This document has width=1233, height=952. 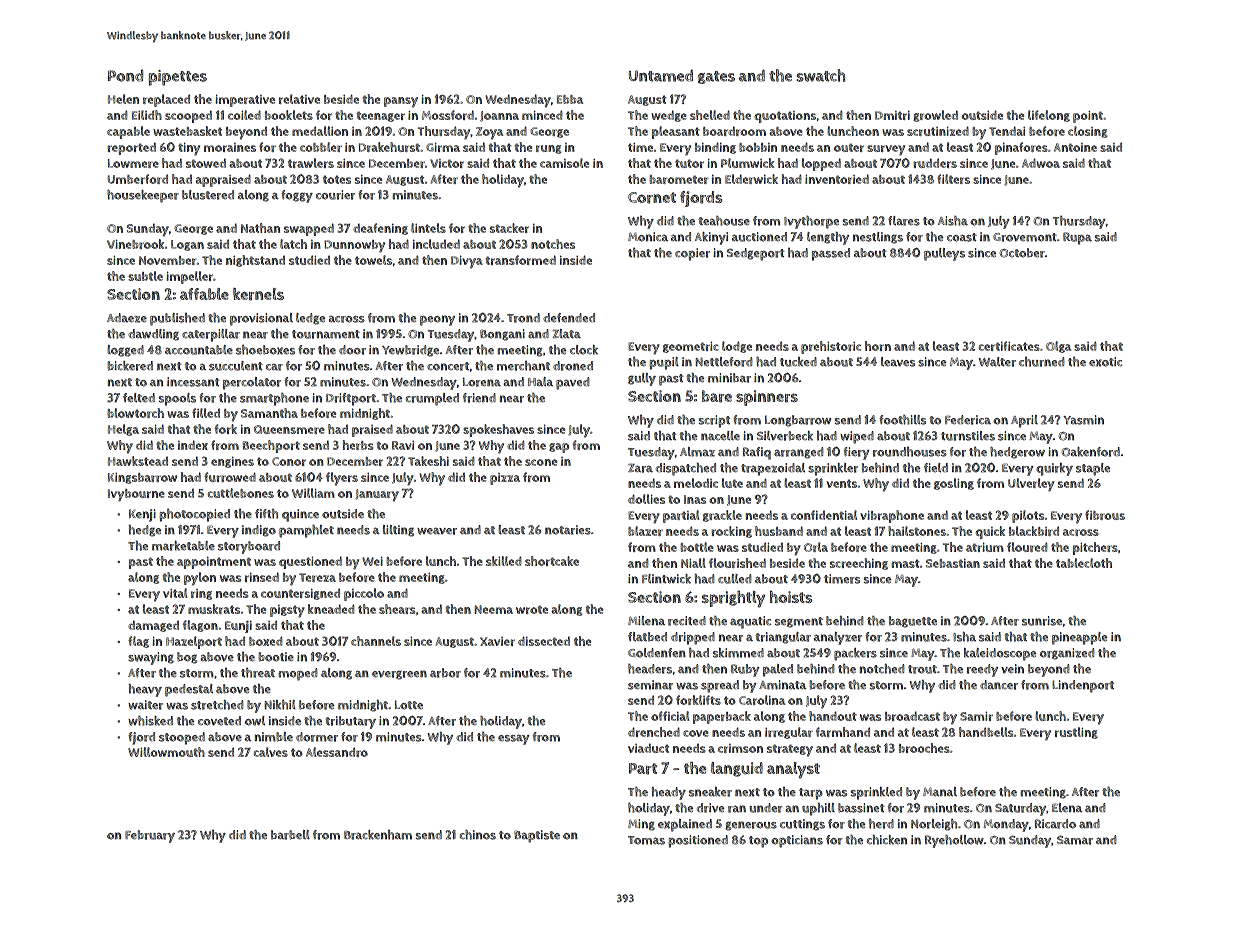 I want to click on bickered, so click(x=130, y=366).
